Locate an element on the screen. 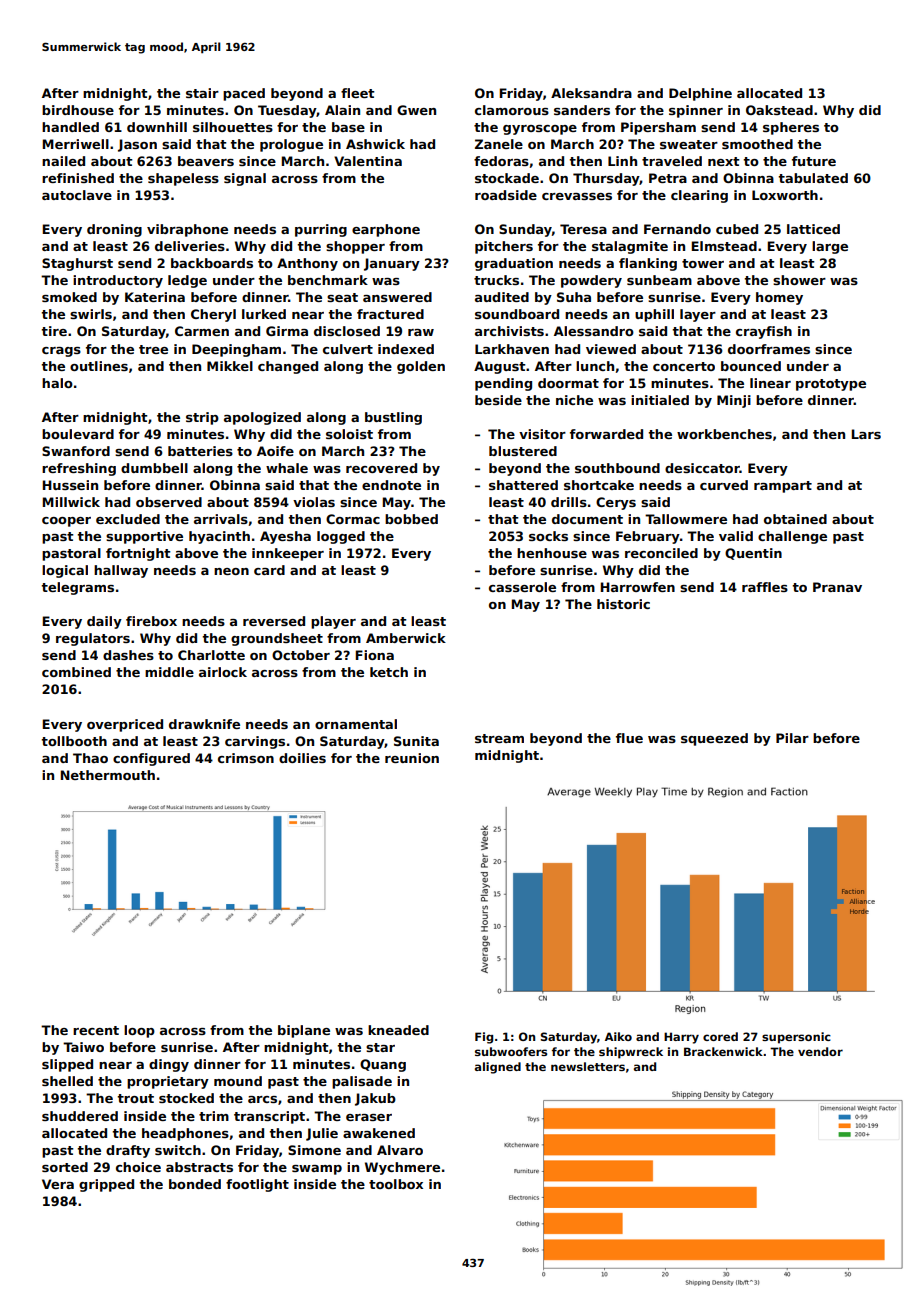 The width and height of the screenshot is (924, 1308). Nethermouth is located at coordinates (107, 775).
